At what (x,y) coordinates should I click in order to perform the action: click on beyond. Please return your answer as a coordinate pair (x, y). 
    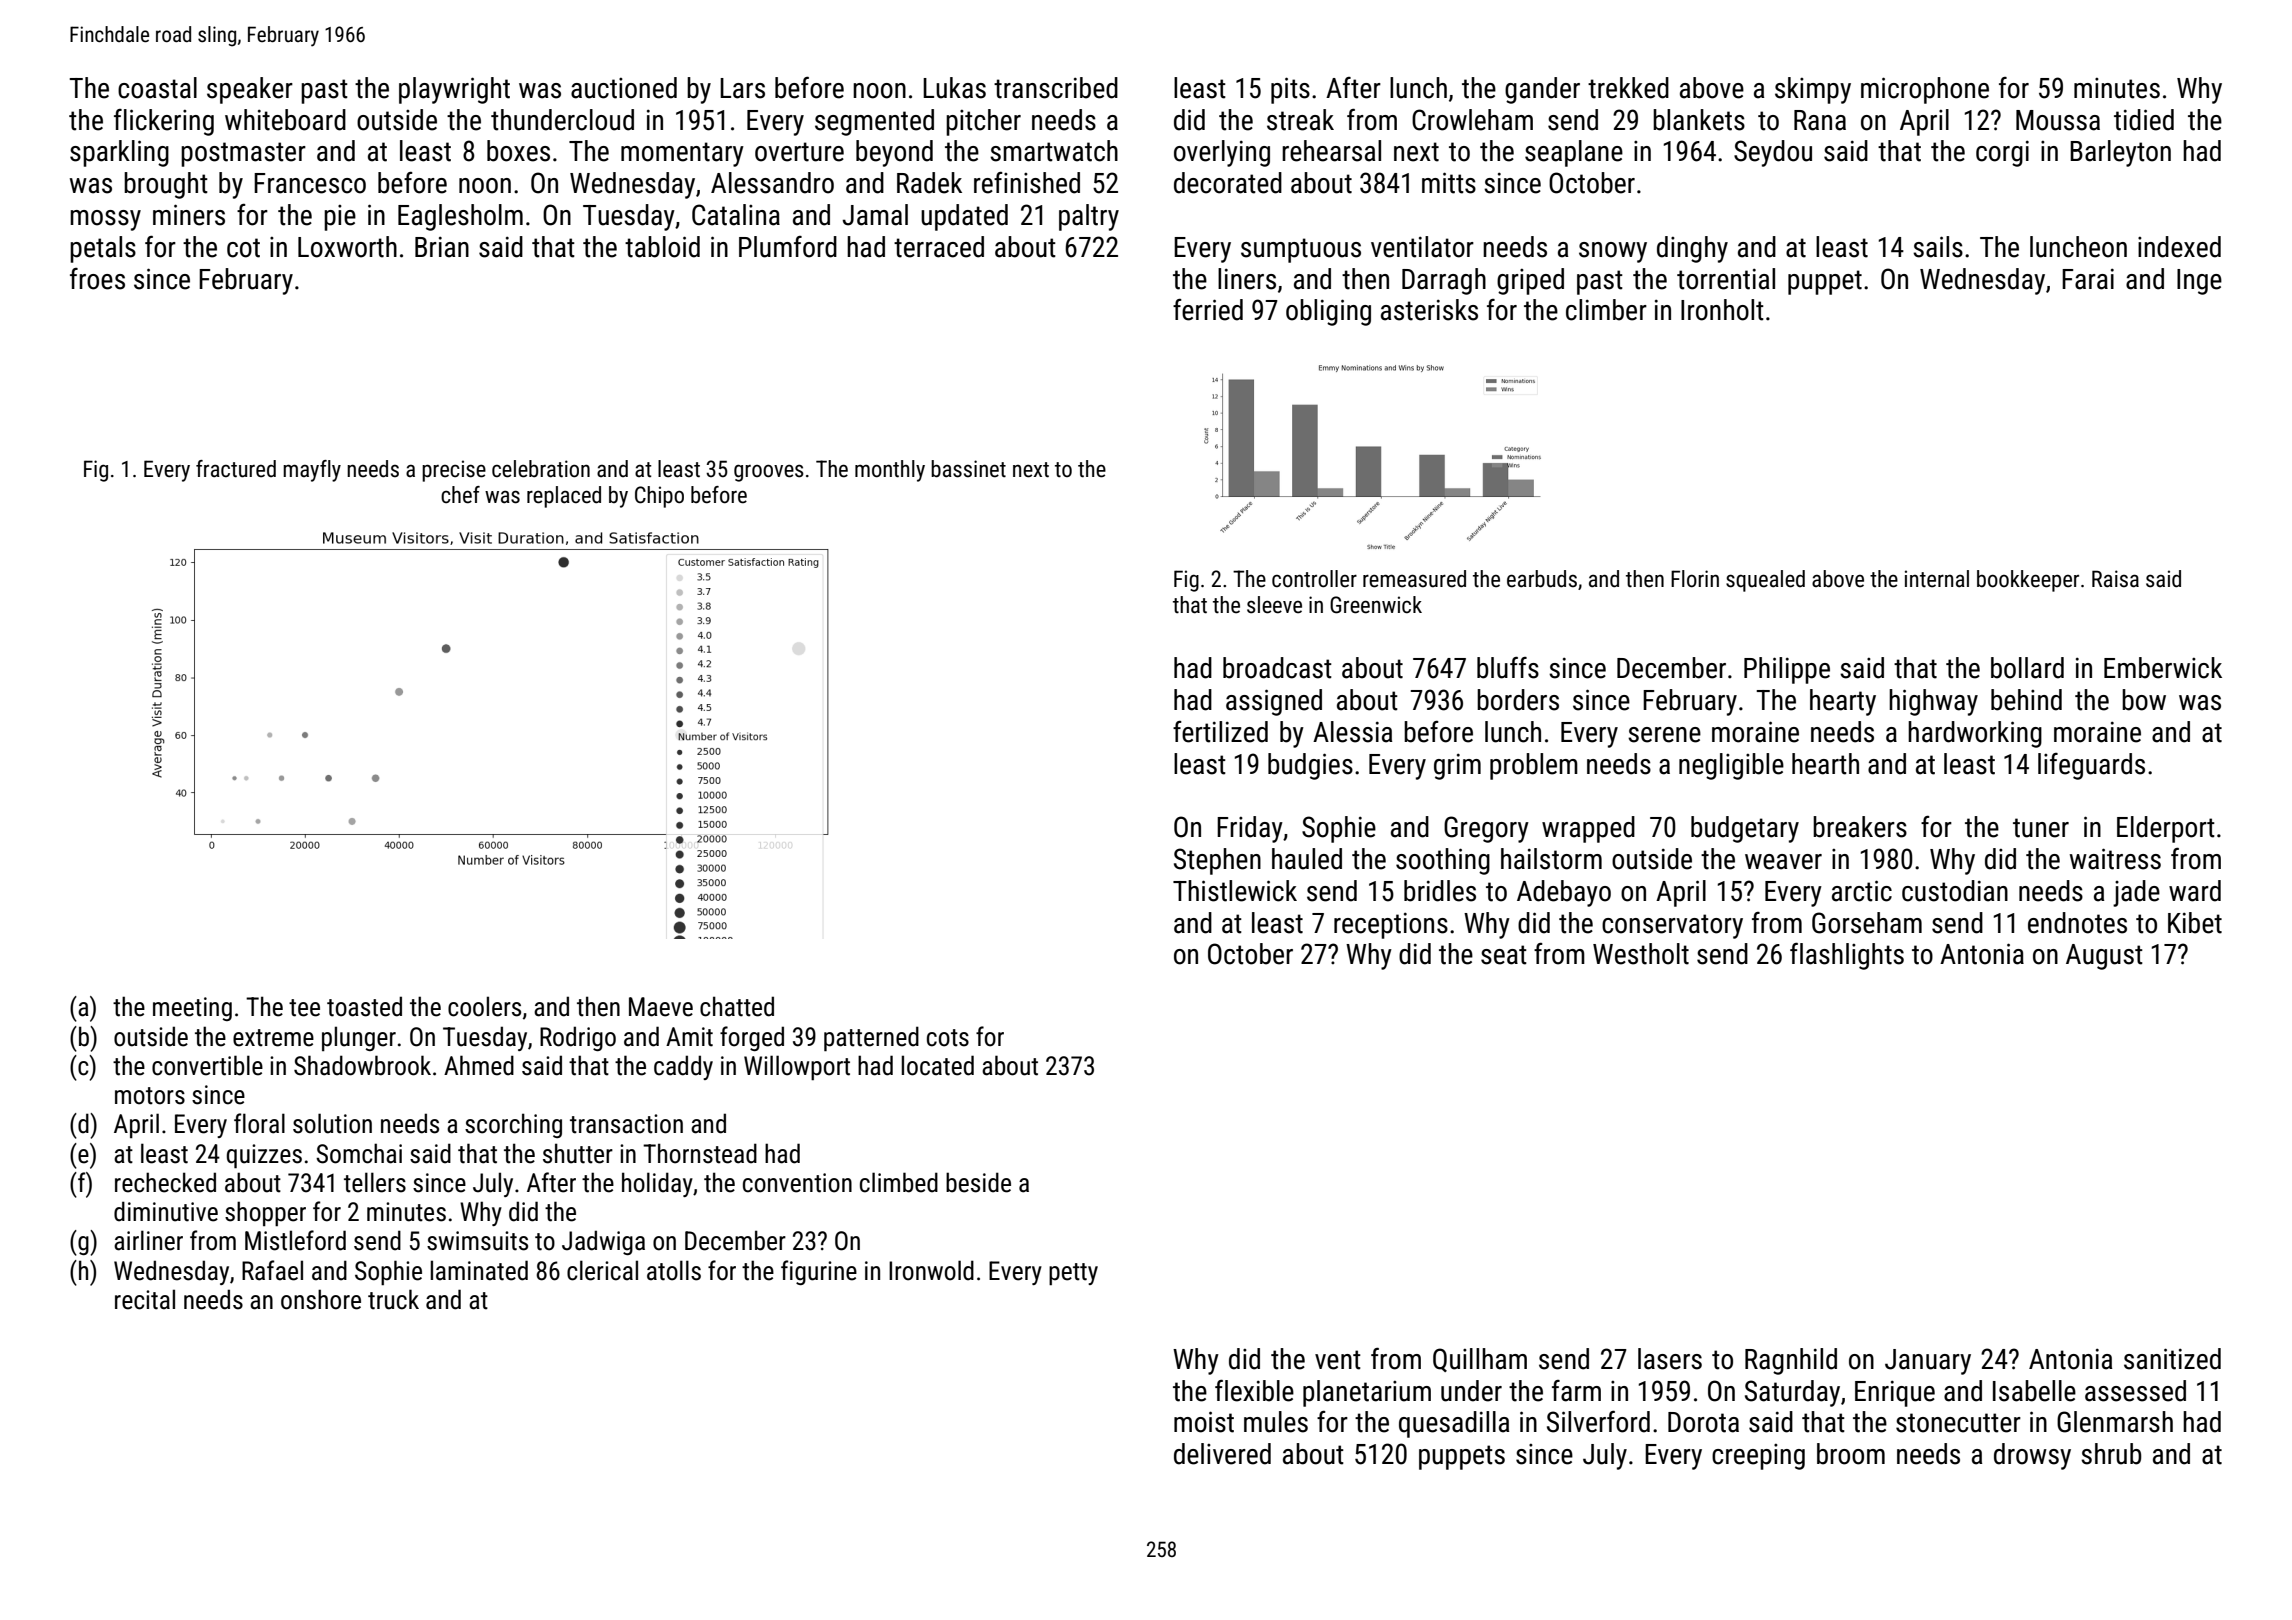
    Looking at the image, I should click on (894, 153).
